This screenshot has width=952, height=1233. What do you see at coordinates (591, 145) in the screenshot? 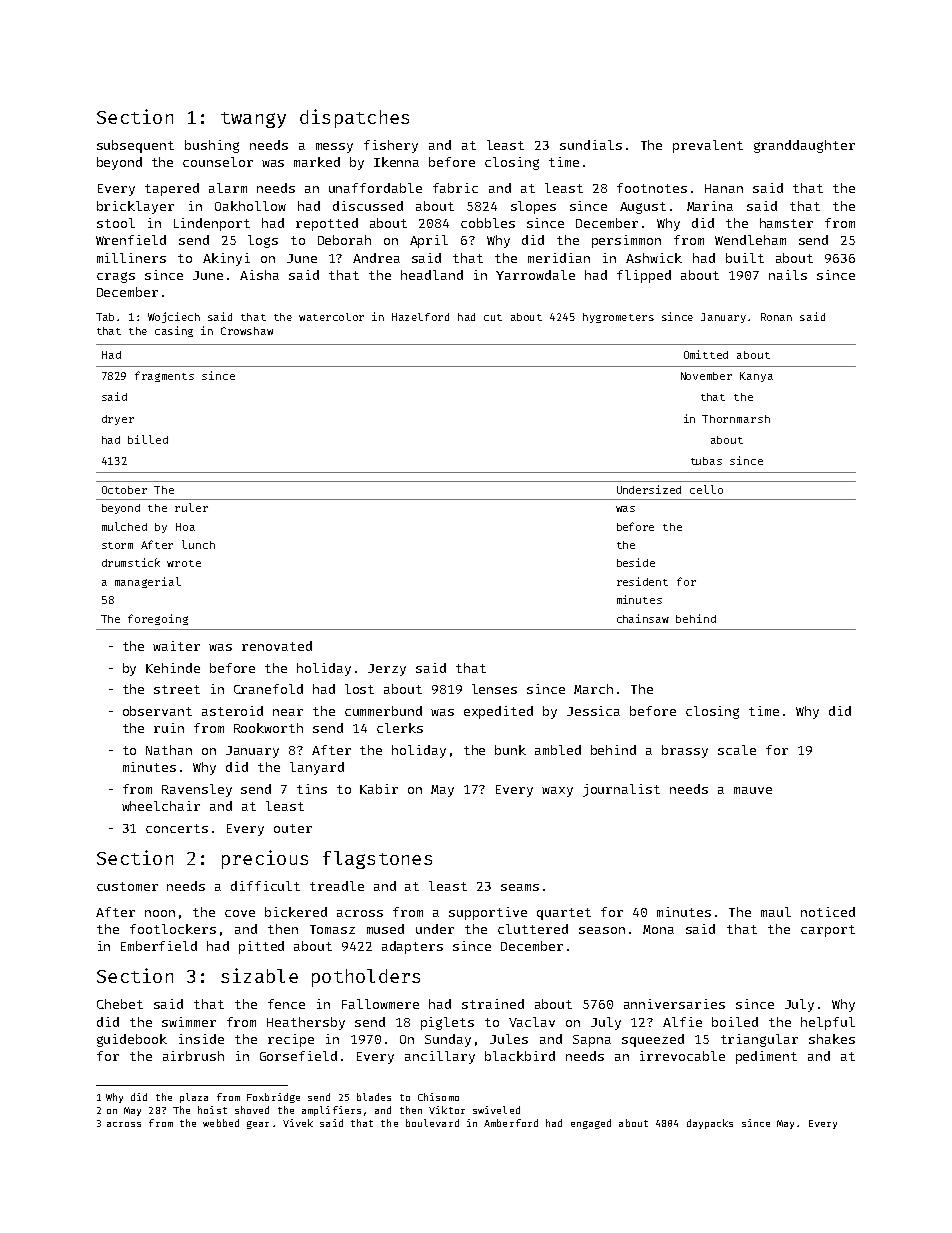
I see `sundials` at bounding box center [591, 145].
